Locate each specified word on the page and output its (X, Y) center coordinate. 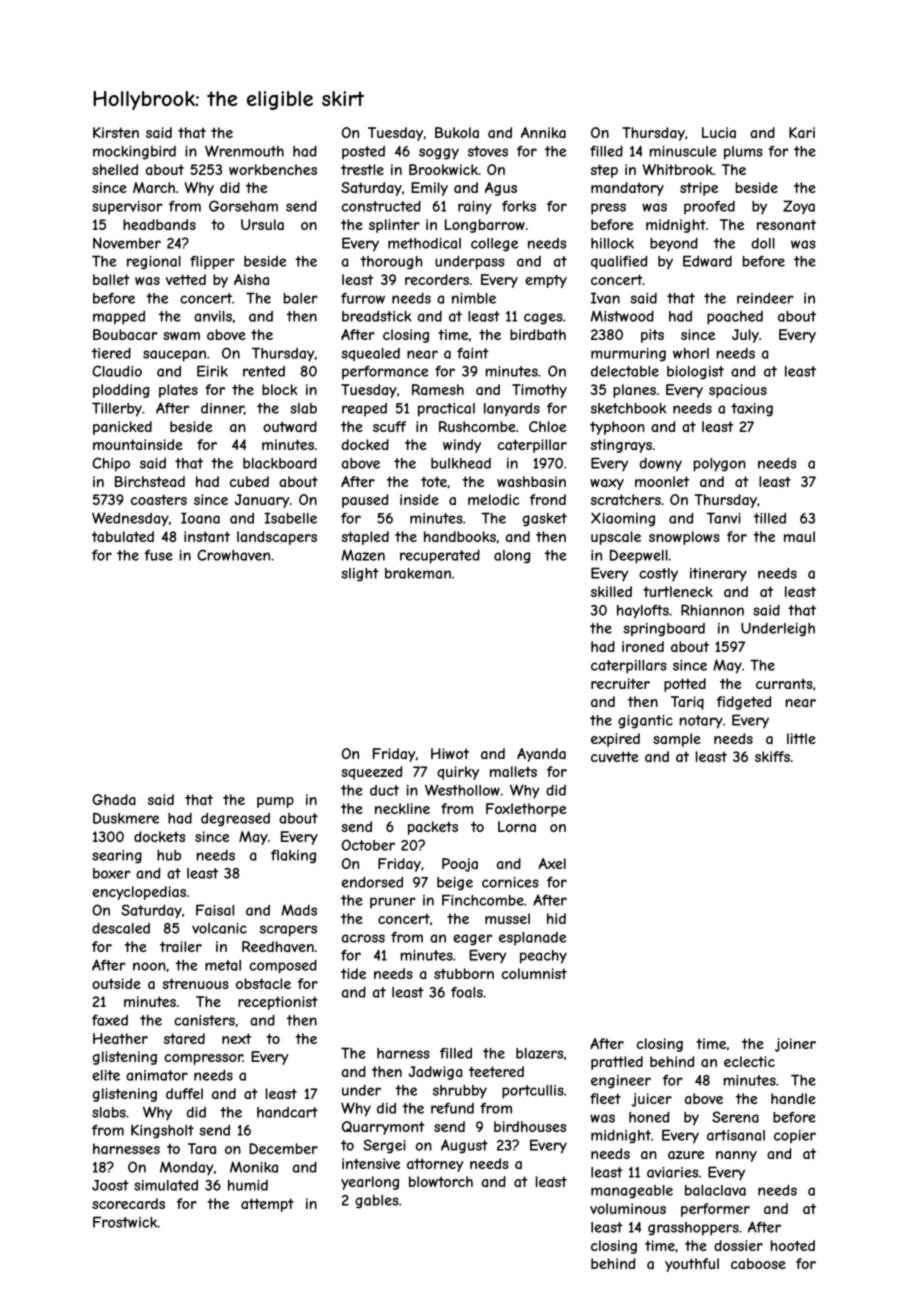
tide (353, 973)
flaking (293, 857)
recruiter (620, 683)
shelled (115, 169)
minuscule (683, 151)
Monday (187, 1168)
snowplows (684, 538)
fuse (158, 555)
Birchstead (150, 481)
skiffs (772, 756)
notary (701, 722)
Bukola (457, 132)
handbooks (460, 536)
